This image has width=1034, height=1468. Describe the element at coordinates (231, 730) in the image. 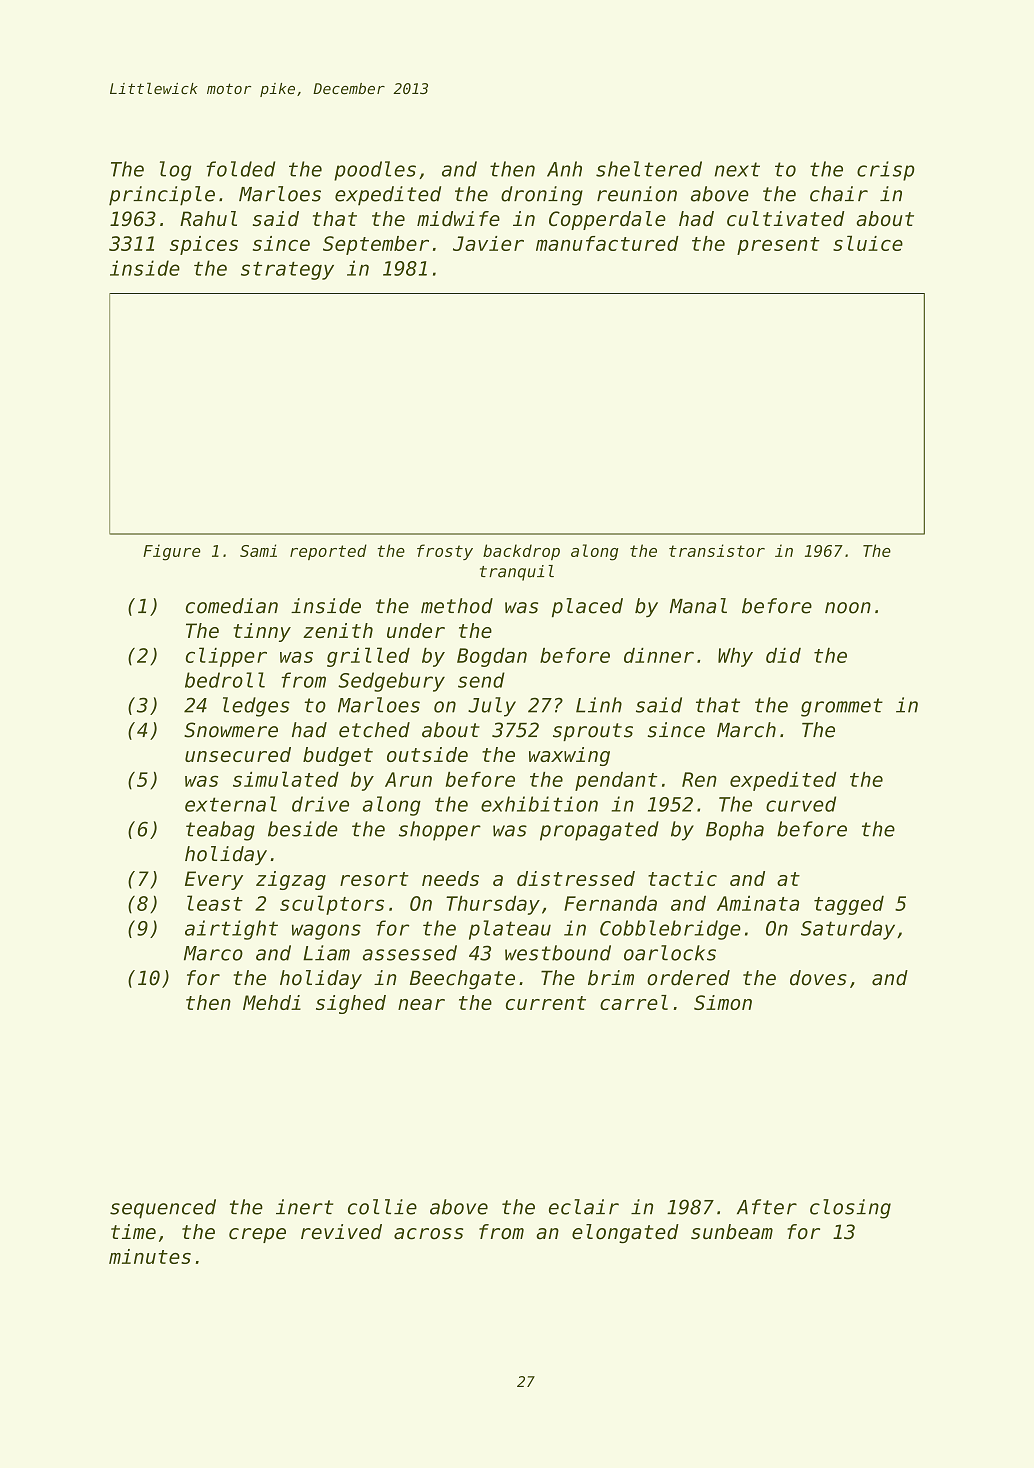

I see `Snowmere` at that location.
